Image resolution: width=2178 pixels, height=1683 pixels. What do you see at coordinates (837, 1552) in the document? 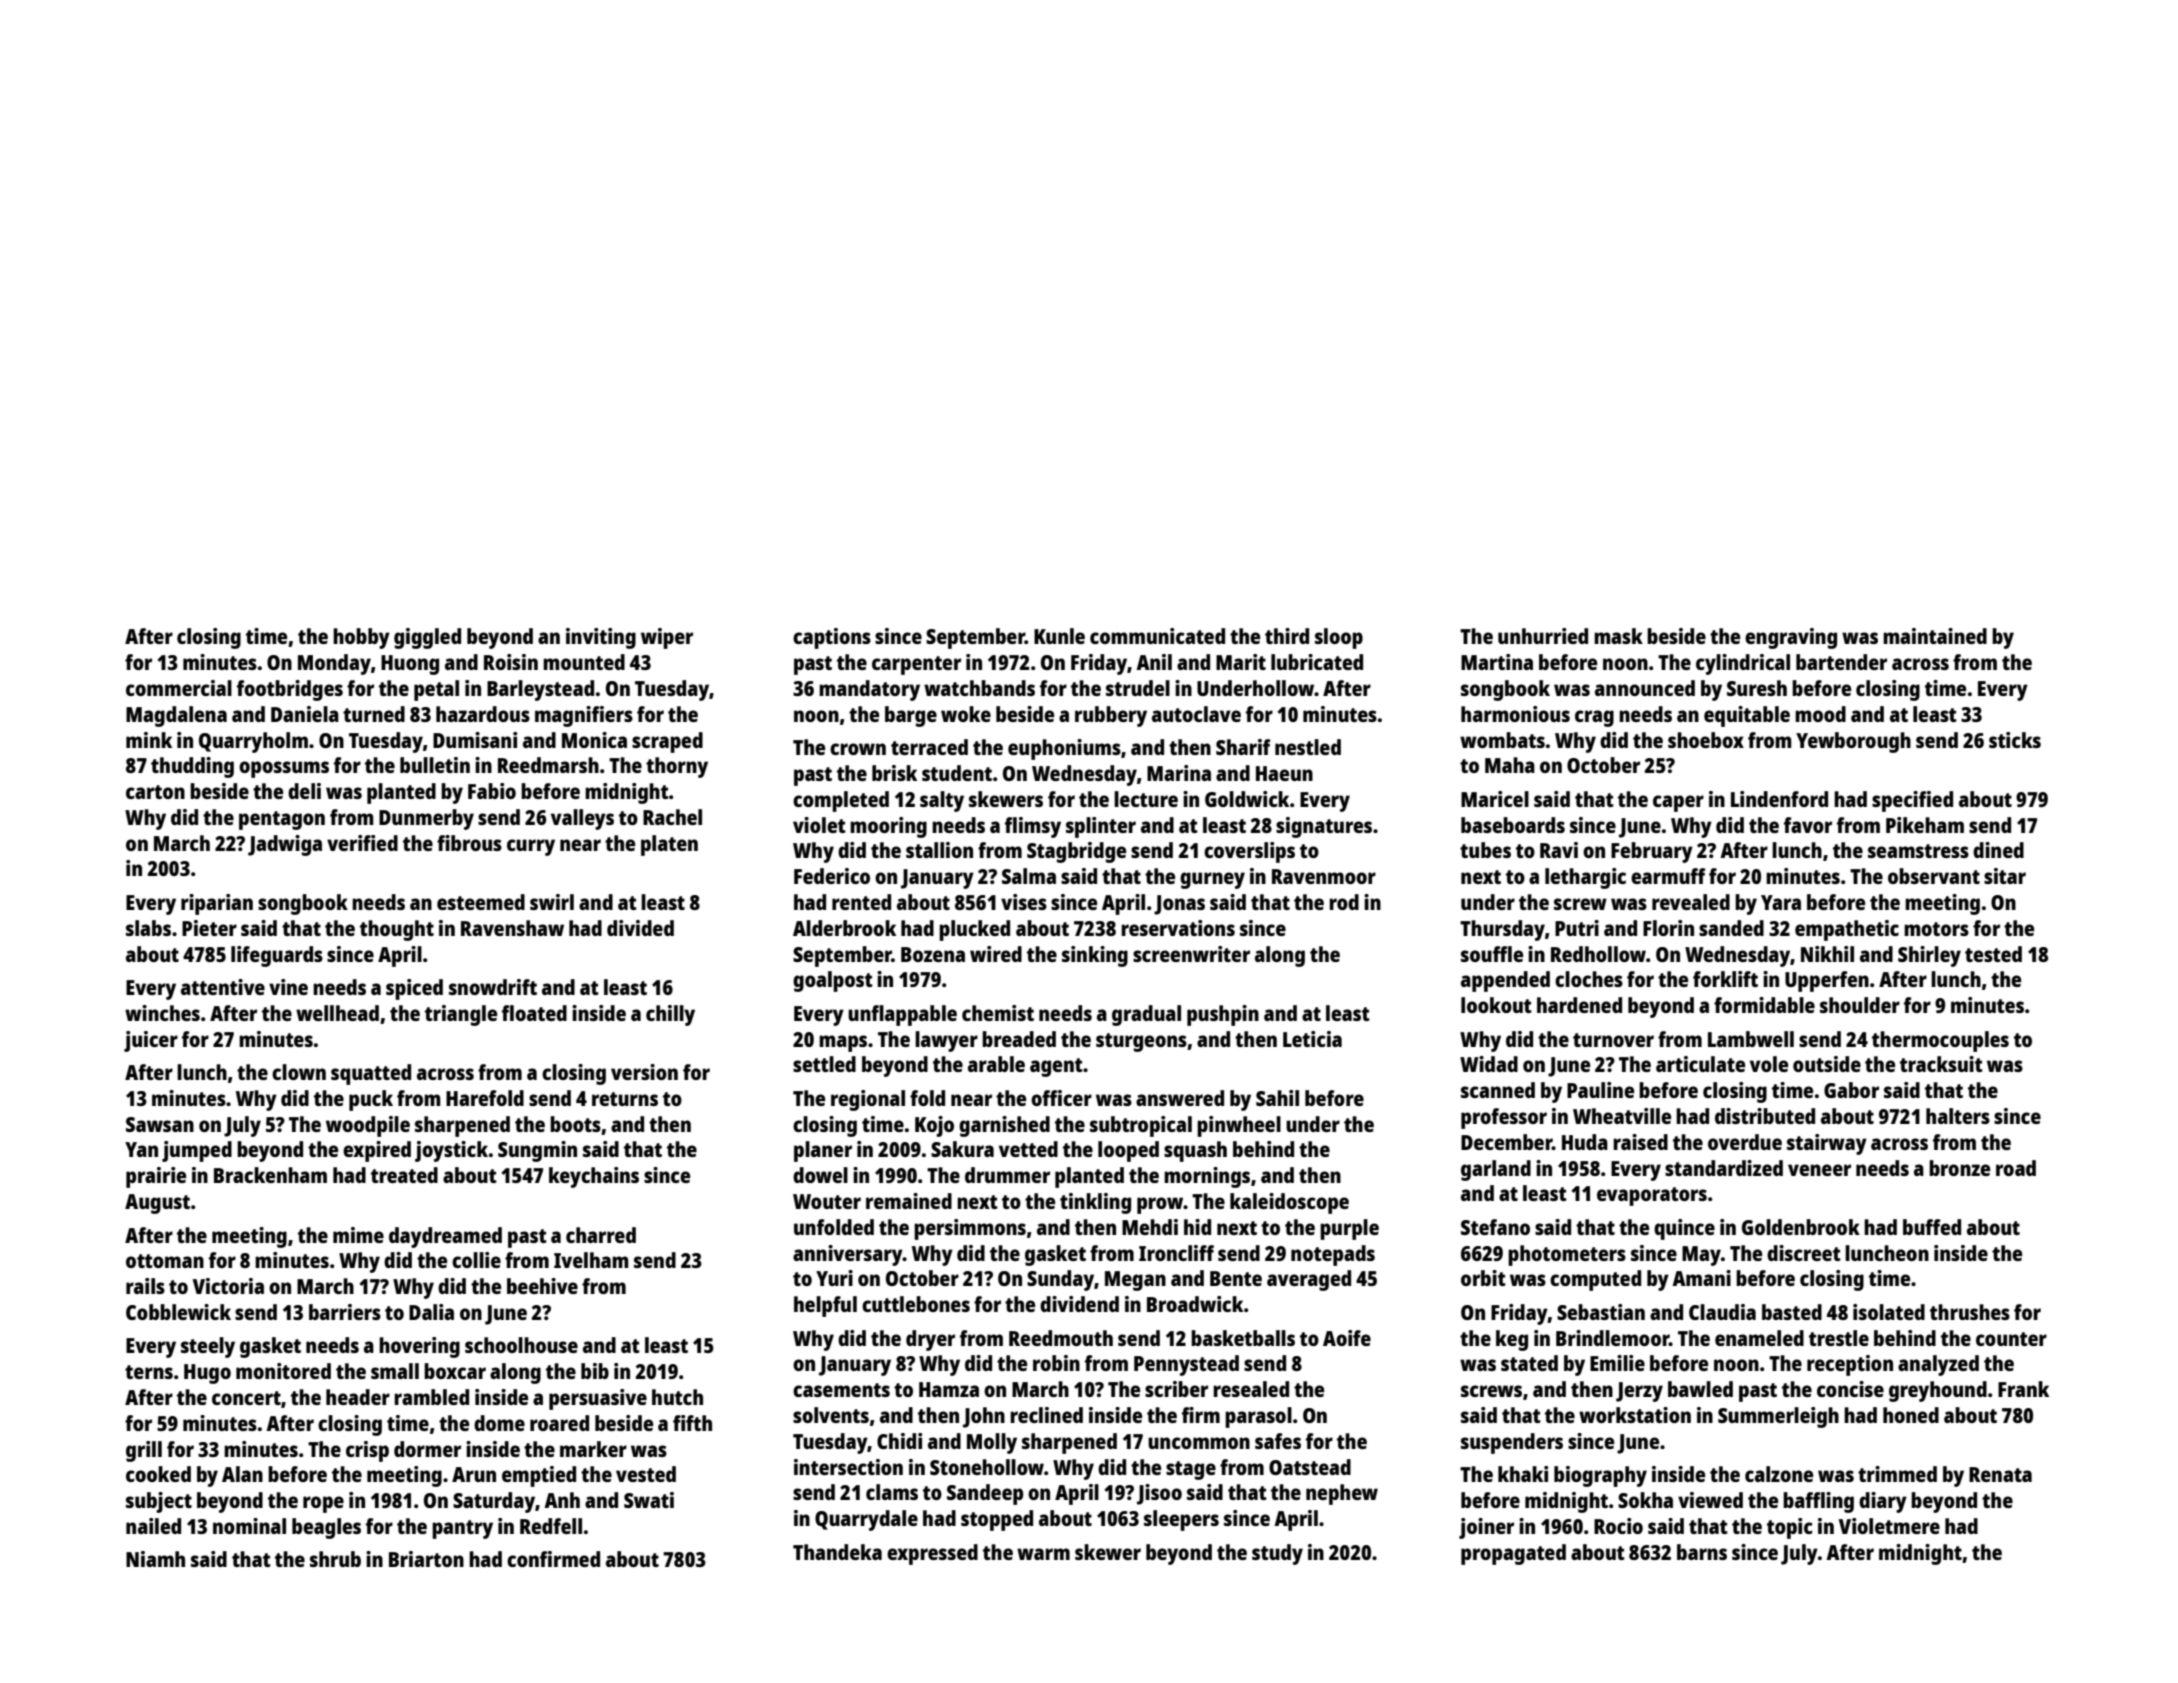
I see `Thandeka` at bounding box center [837, 1552].
